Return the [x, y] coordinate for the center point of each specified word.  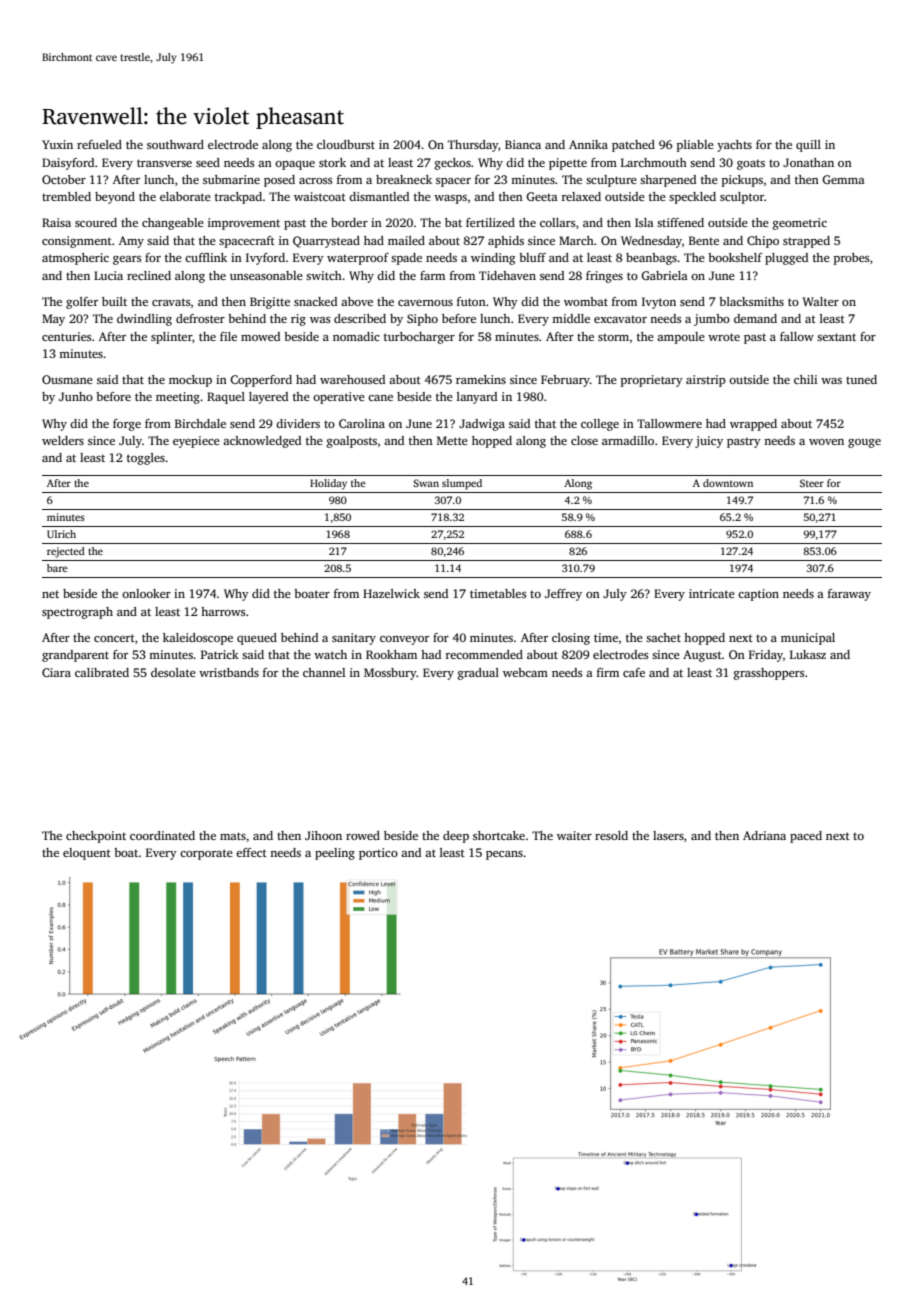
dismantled [379, 196]
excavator [620, 319]
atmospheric [75, 259]
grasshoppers [769, 674]
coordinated [162, 835]
